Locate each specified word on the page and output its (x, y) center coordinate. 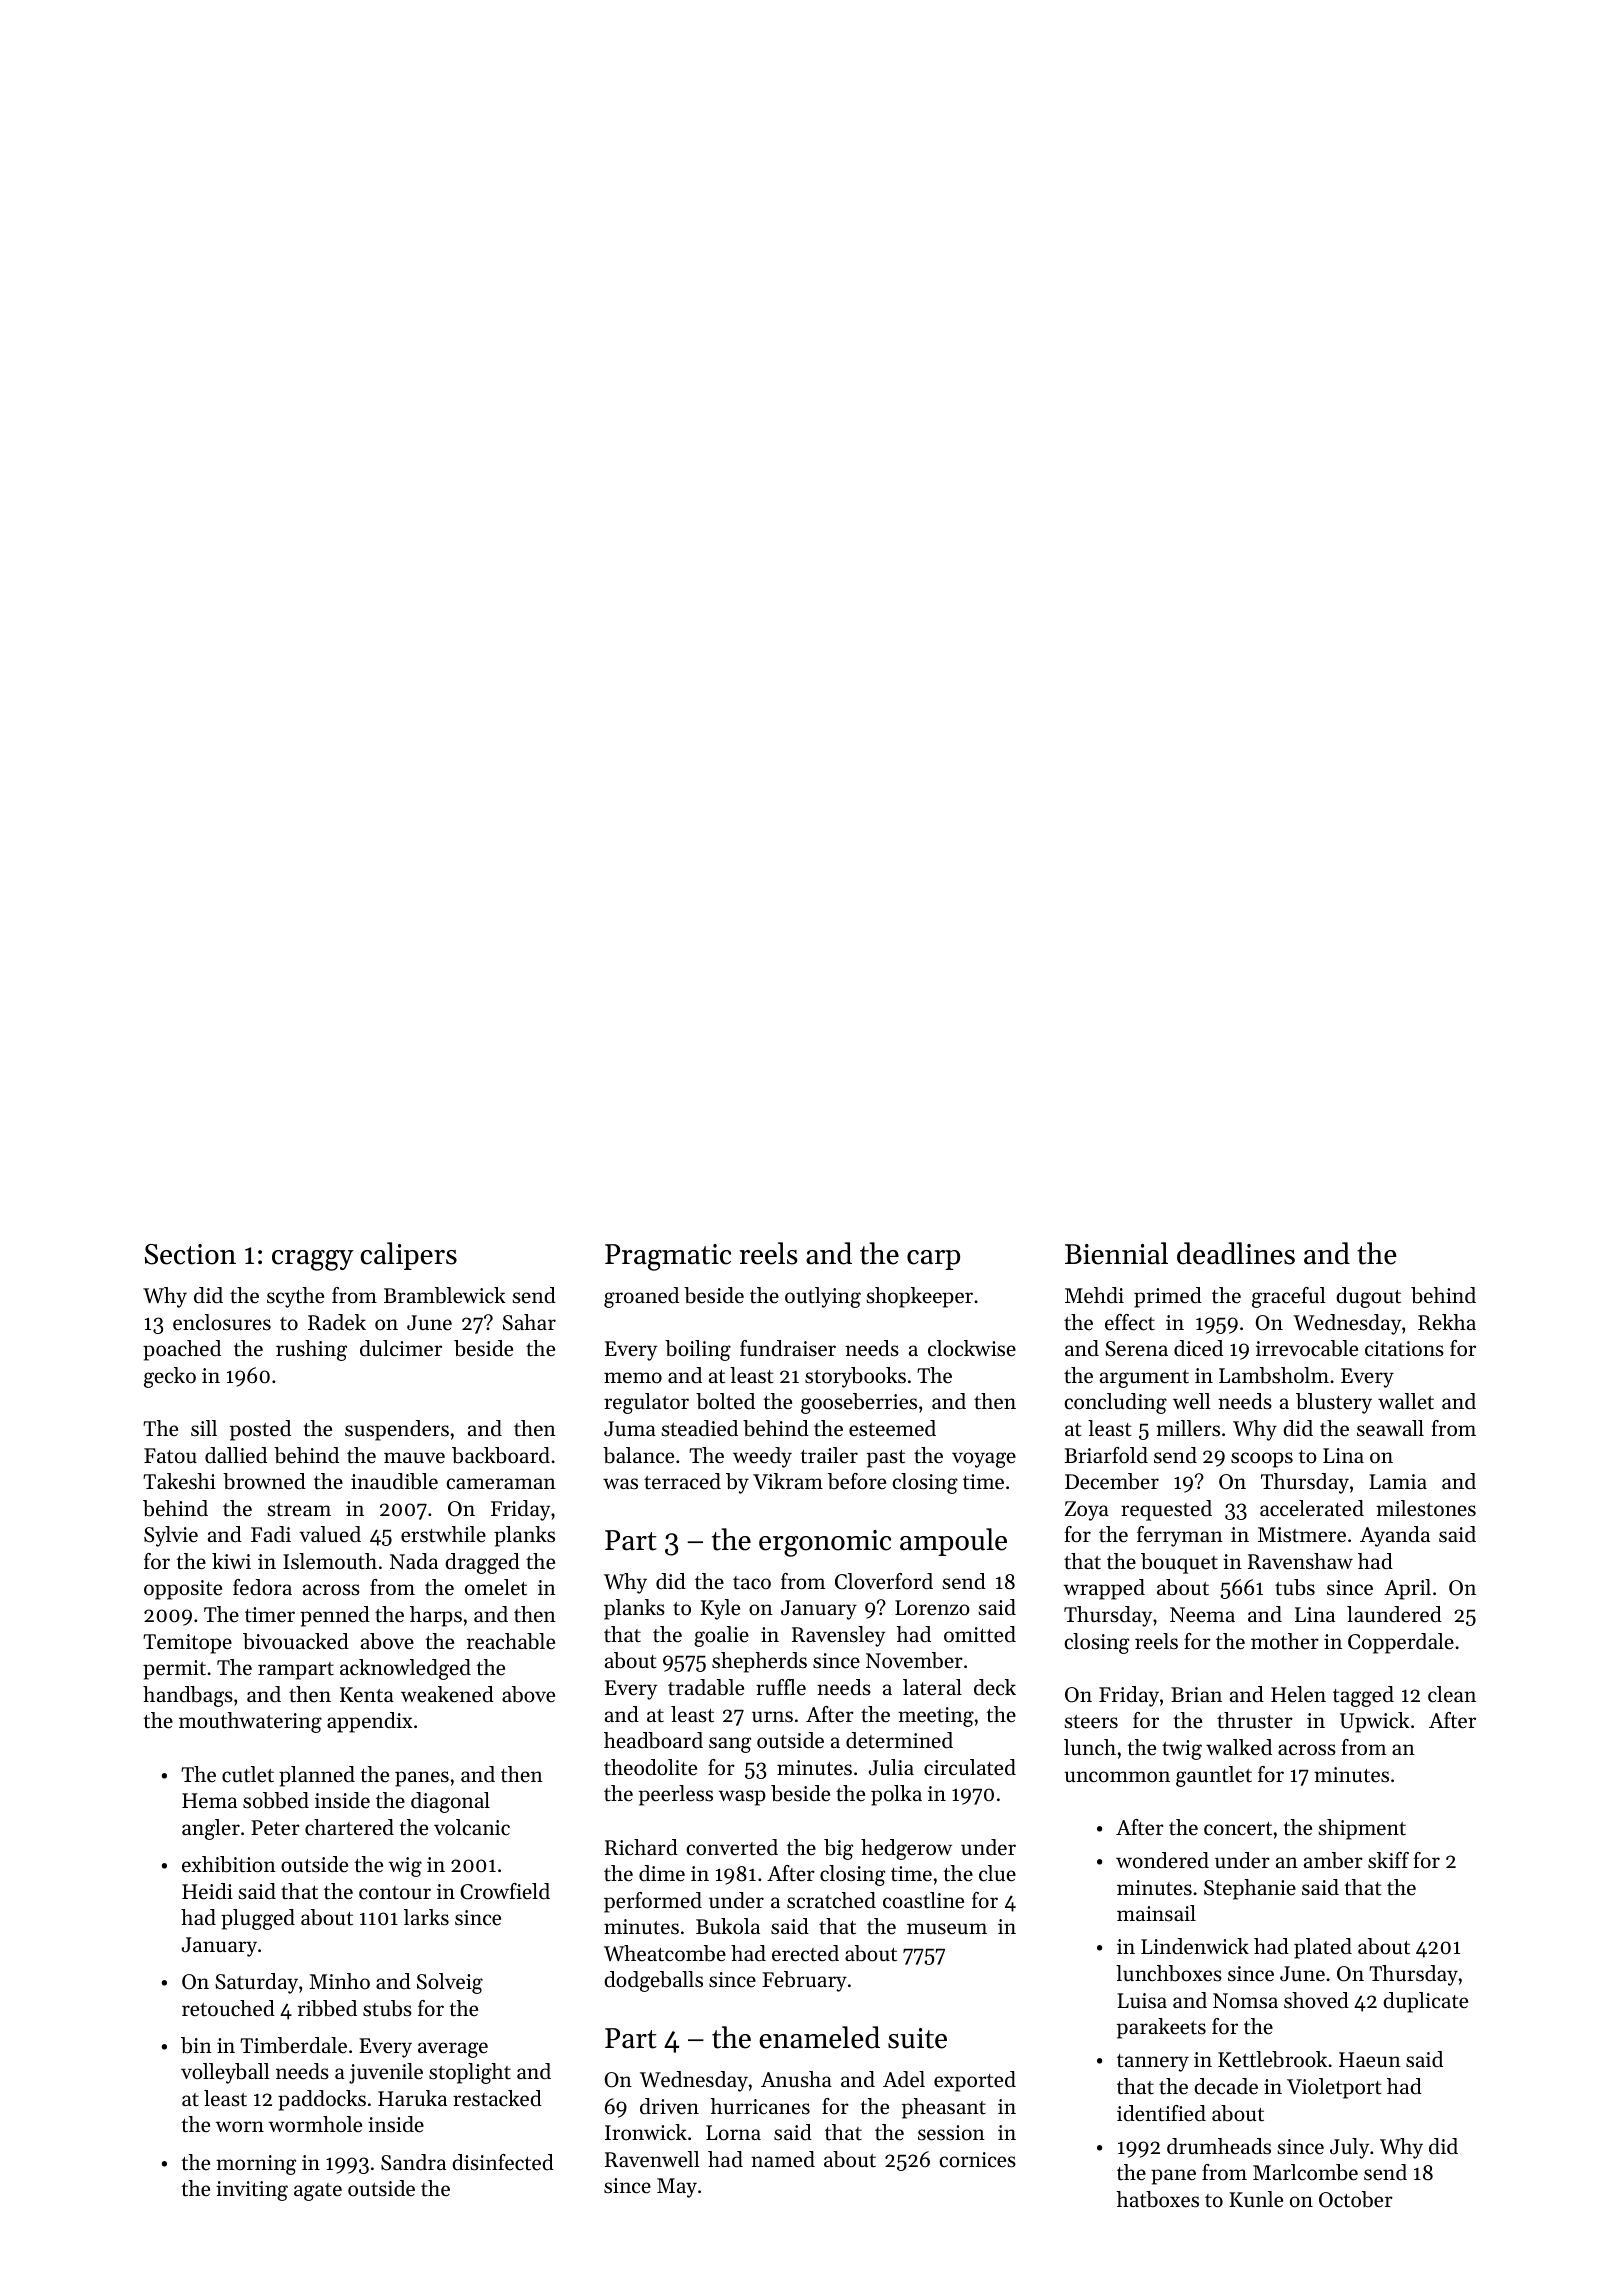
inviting (252, 2191)
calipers (408, 1256)
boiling (698, 1350)
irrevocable (1307, 1348)
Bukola (728, 1926)
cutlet (248, 1774)
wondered (1162, 1860)
